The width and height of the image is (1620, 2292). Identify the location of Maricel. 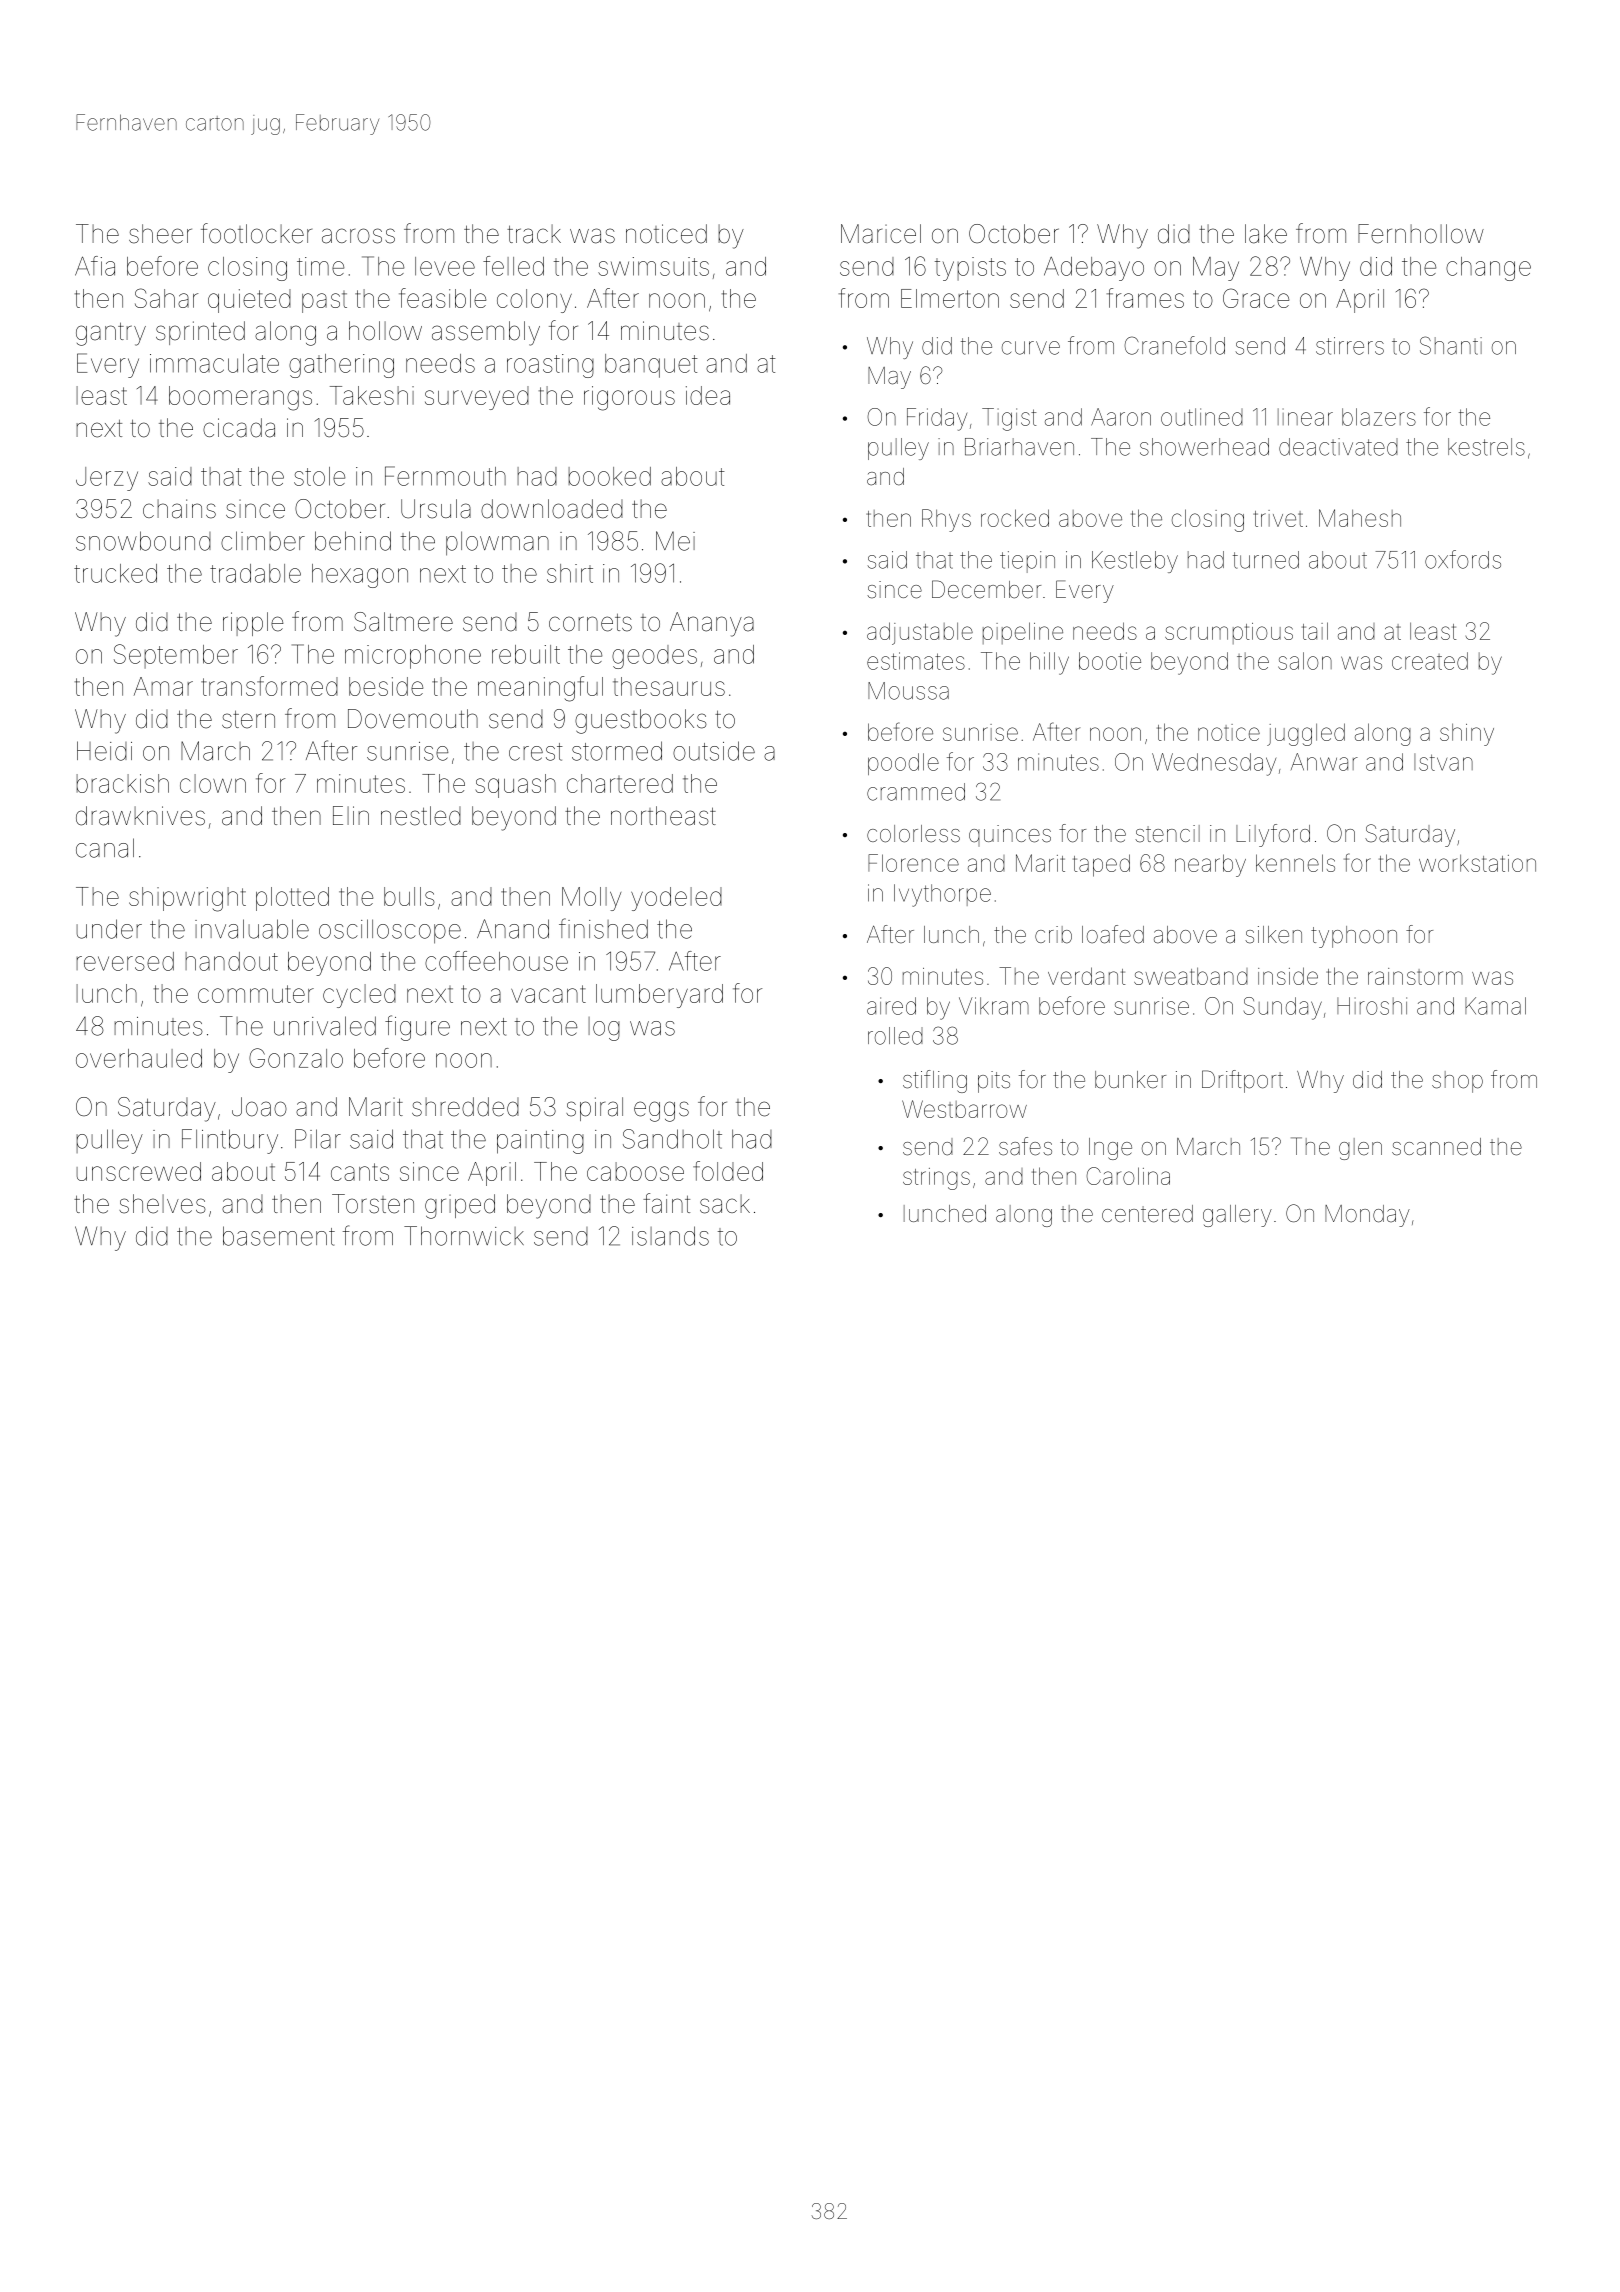
(881, 234).
